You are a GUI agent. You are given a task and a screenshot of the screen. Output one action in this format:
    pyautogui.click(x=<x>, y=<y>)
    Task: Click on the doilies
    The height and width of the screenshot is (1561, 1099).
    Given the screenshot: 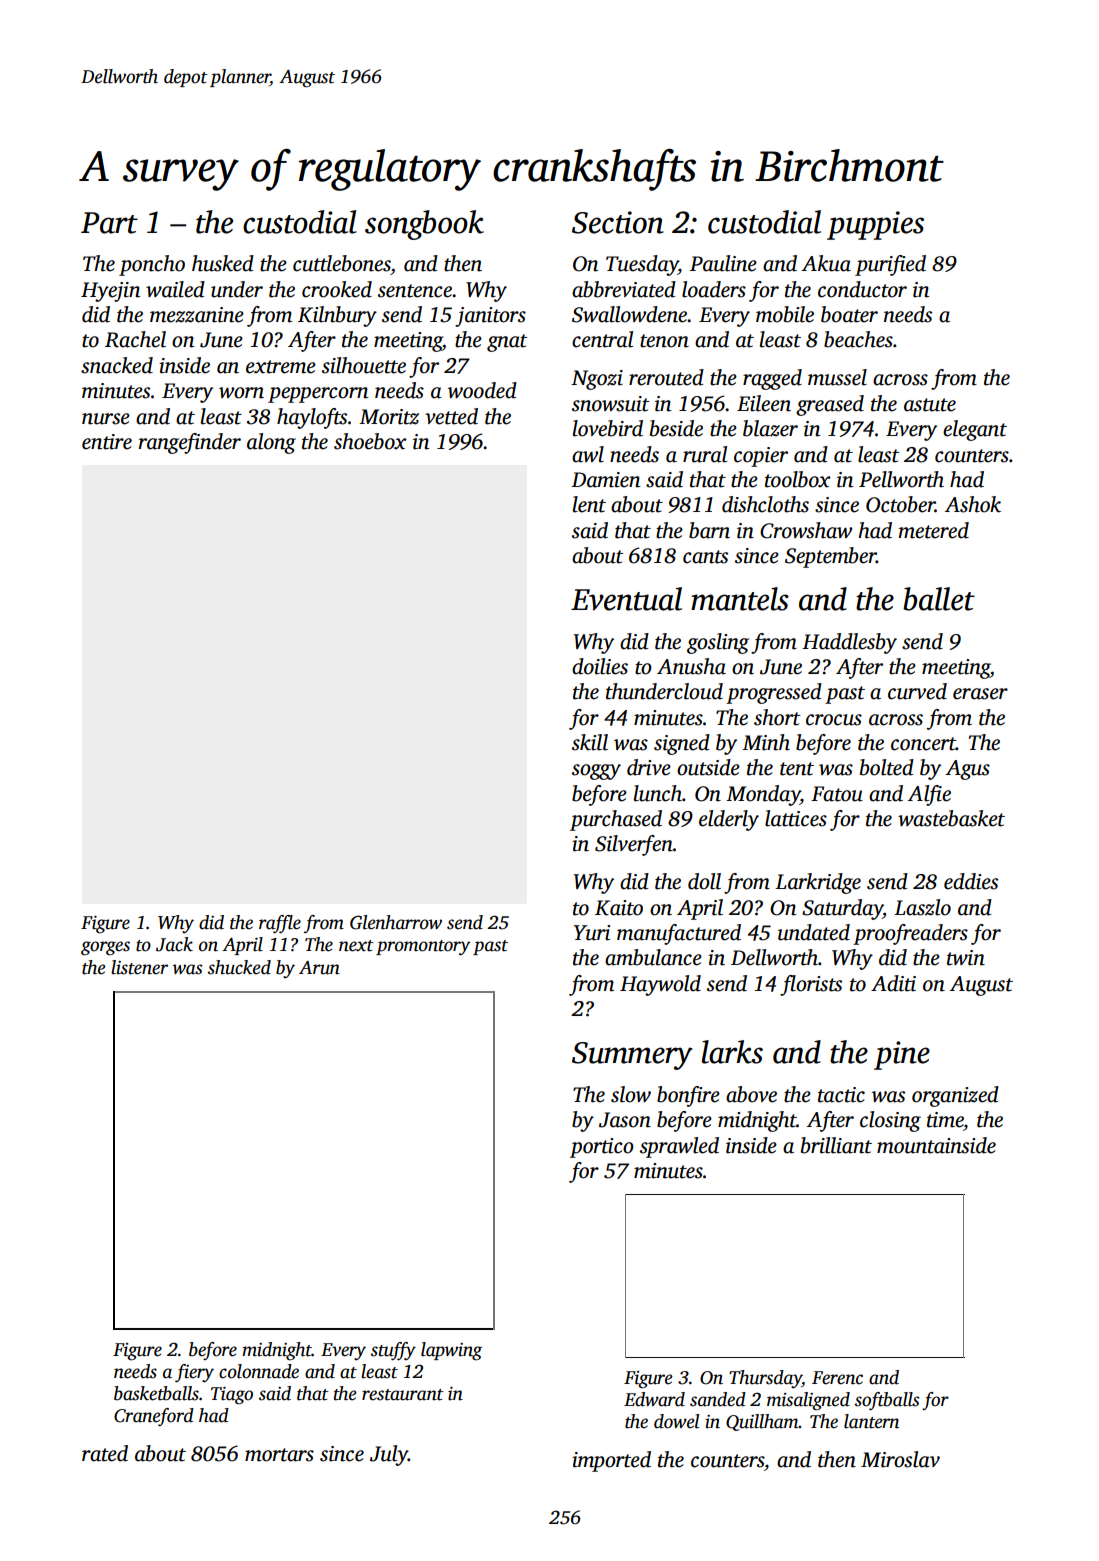 What is the action you would take?
    pyautogui.click(x=600, y=666)
